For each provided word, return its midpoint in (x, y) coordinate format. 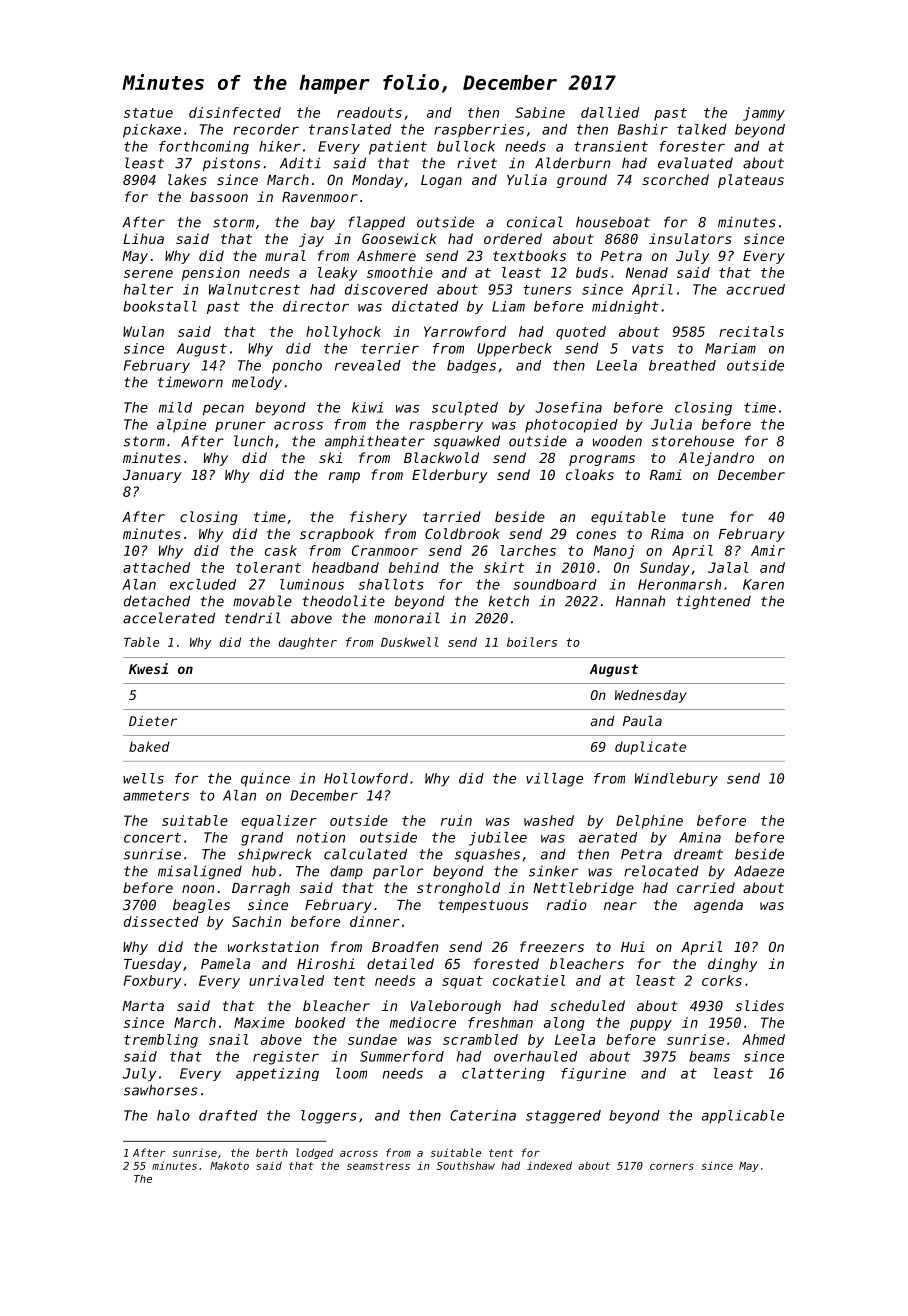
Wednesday (651, 696)
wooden (617, 441)
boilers (532, 642)
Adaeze (759, 871)
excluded (203, 584)
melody (257, 383)
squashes (487, 855)
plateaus (751, 181)
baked (149, 746)
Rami (666, 474)
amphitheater (375, 442)
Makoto (229, 1166)
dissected (161, 921)
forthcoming (204, 147)
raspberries (479, 131)
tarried (452, 516)
